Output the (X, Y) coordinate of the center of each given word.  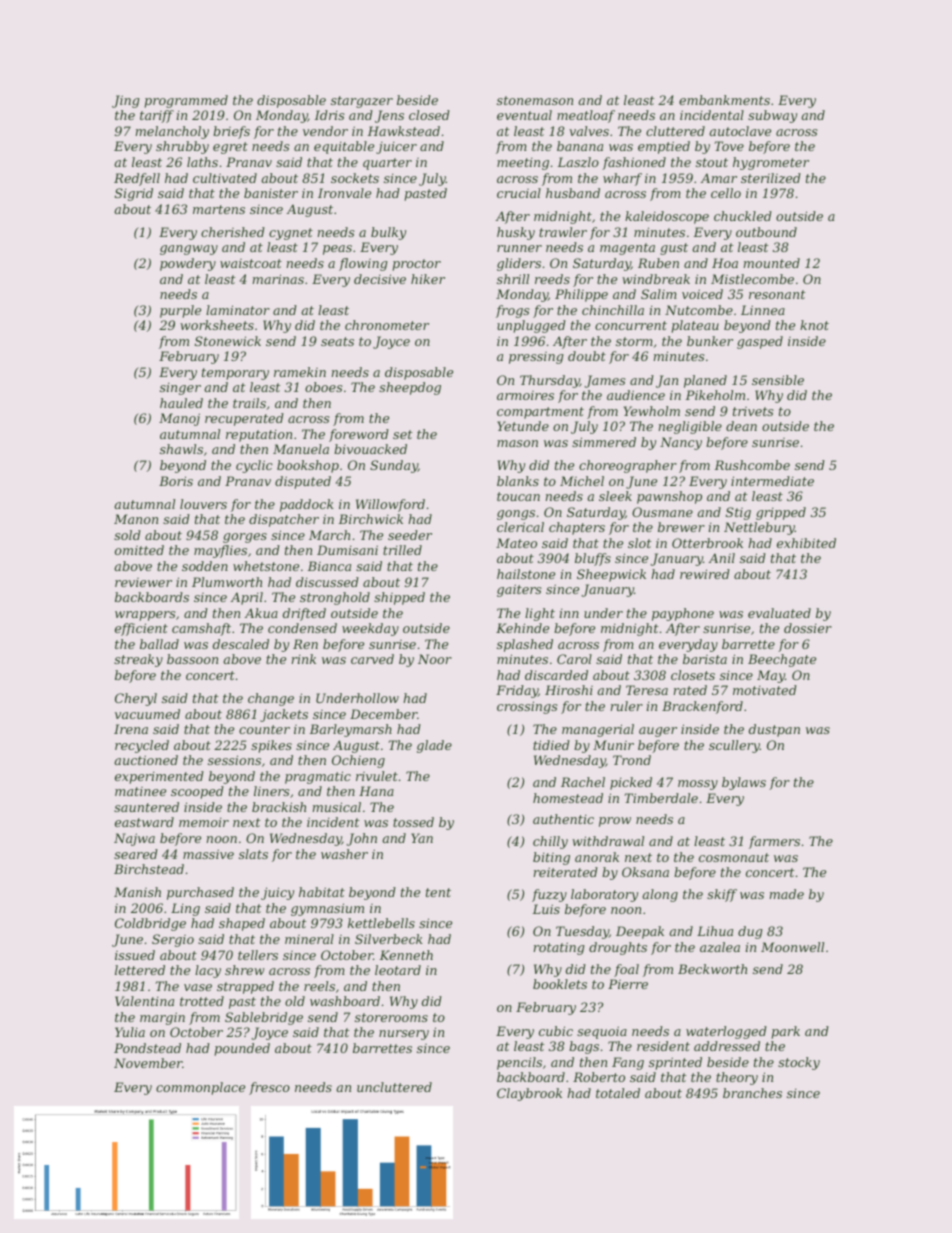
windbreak (656, 279)
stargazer (362, 102)
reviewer (143, 582)
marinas (278, 279)
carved (372, 659)
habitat (322, 892)
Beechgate (782, 660)
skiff (722, 895)
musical (336, 807)
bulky (388, 233)
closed (429, 115)
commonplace (200, 1088)
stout (712, 162)
